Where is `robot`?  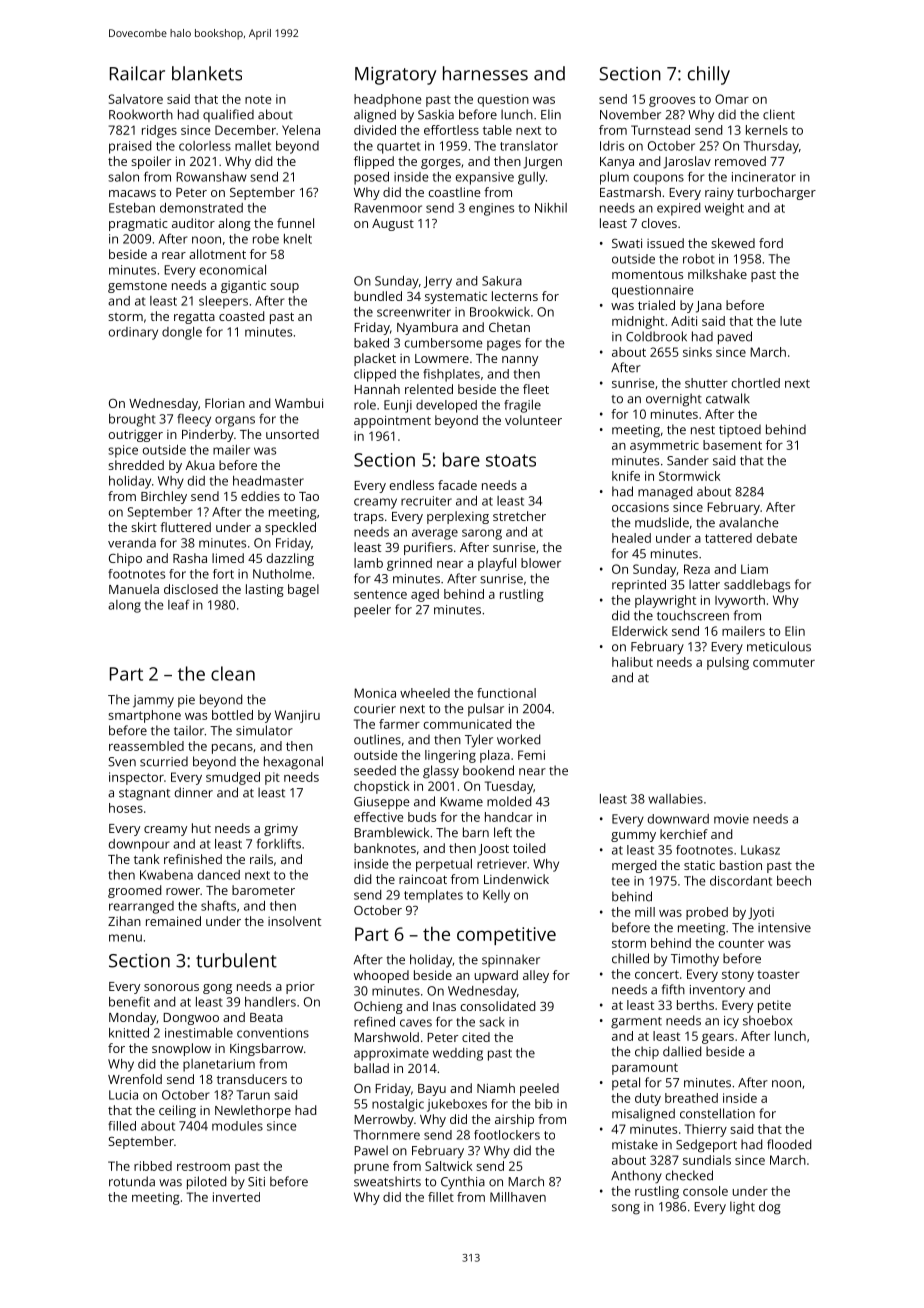 robot is located at coordinates (699, 259).
